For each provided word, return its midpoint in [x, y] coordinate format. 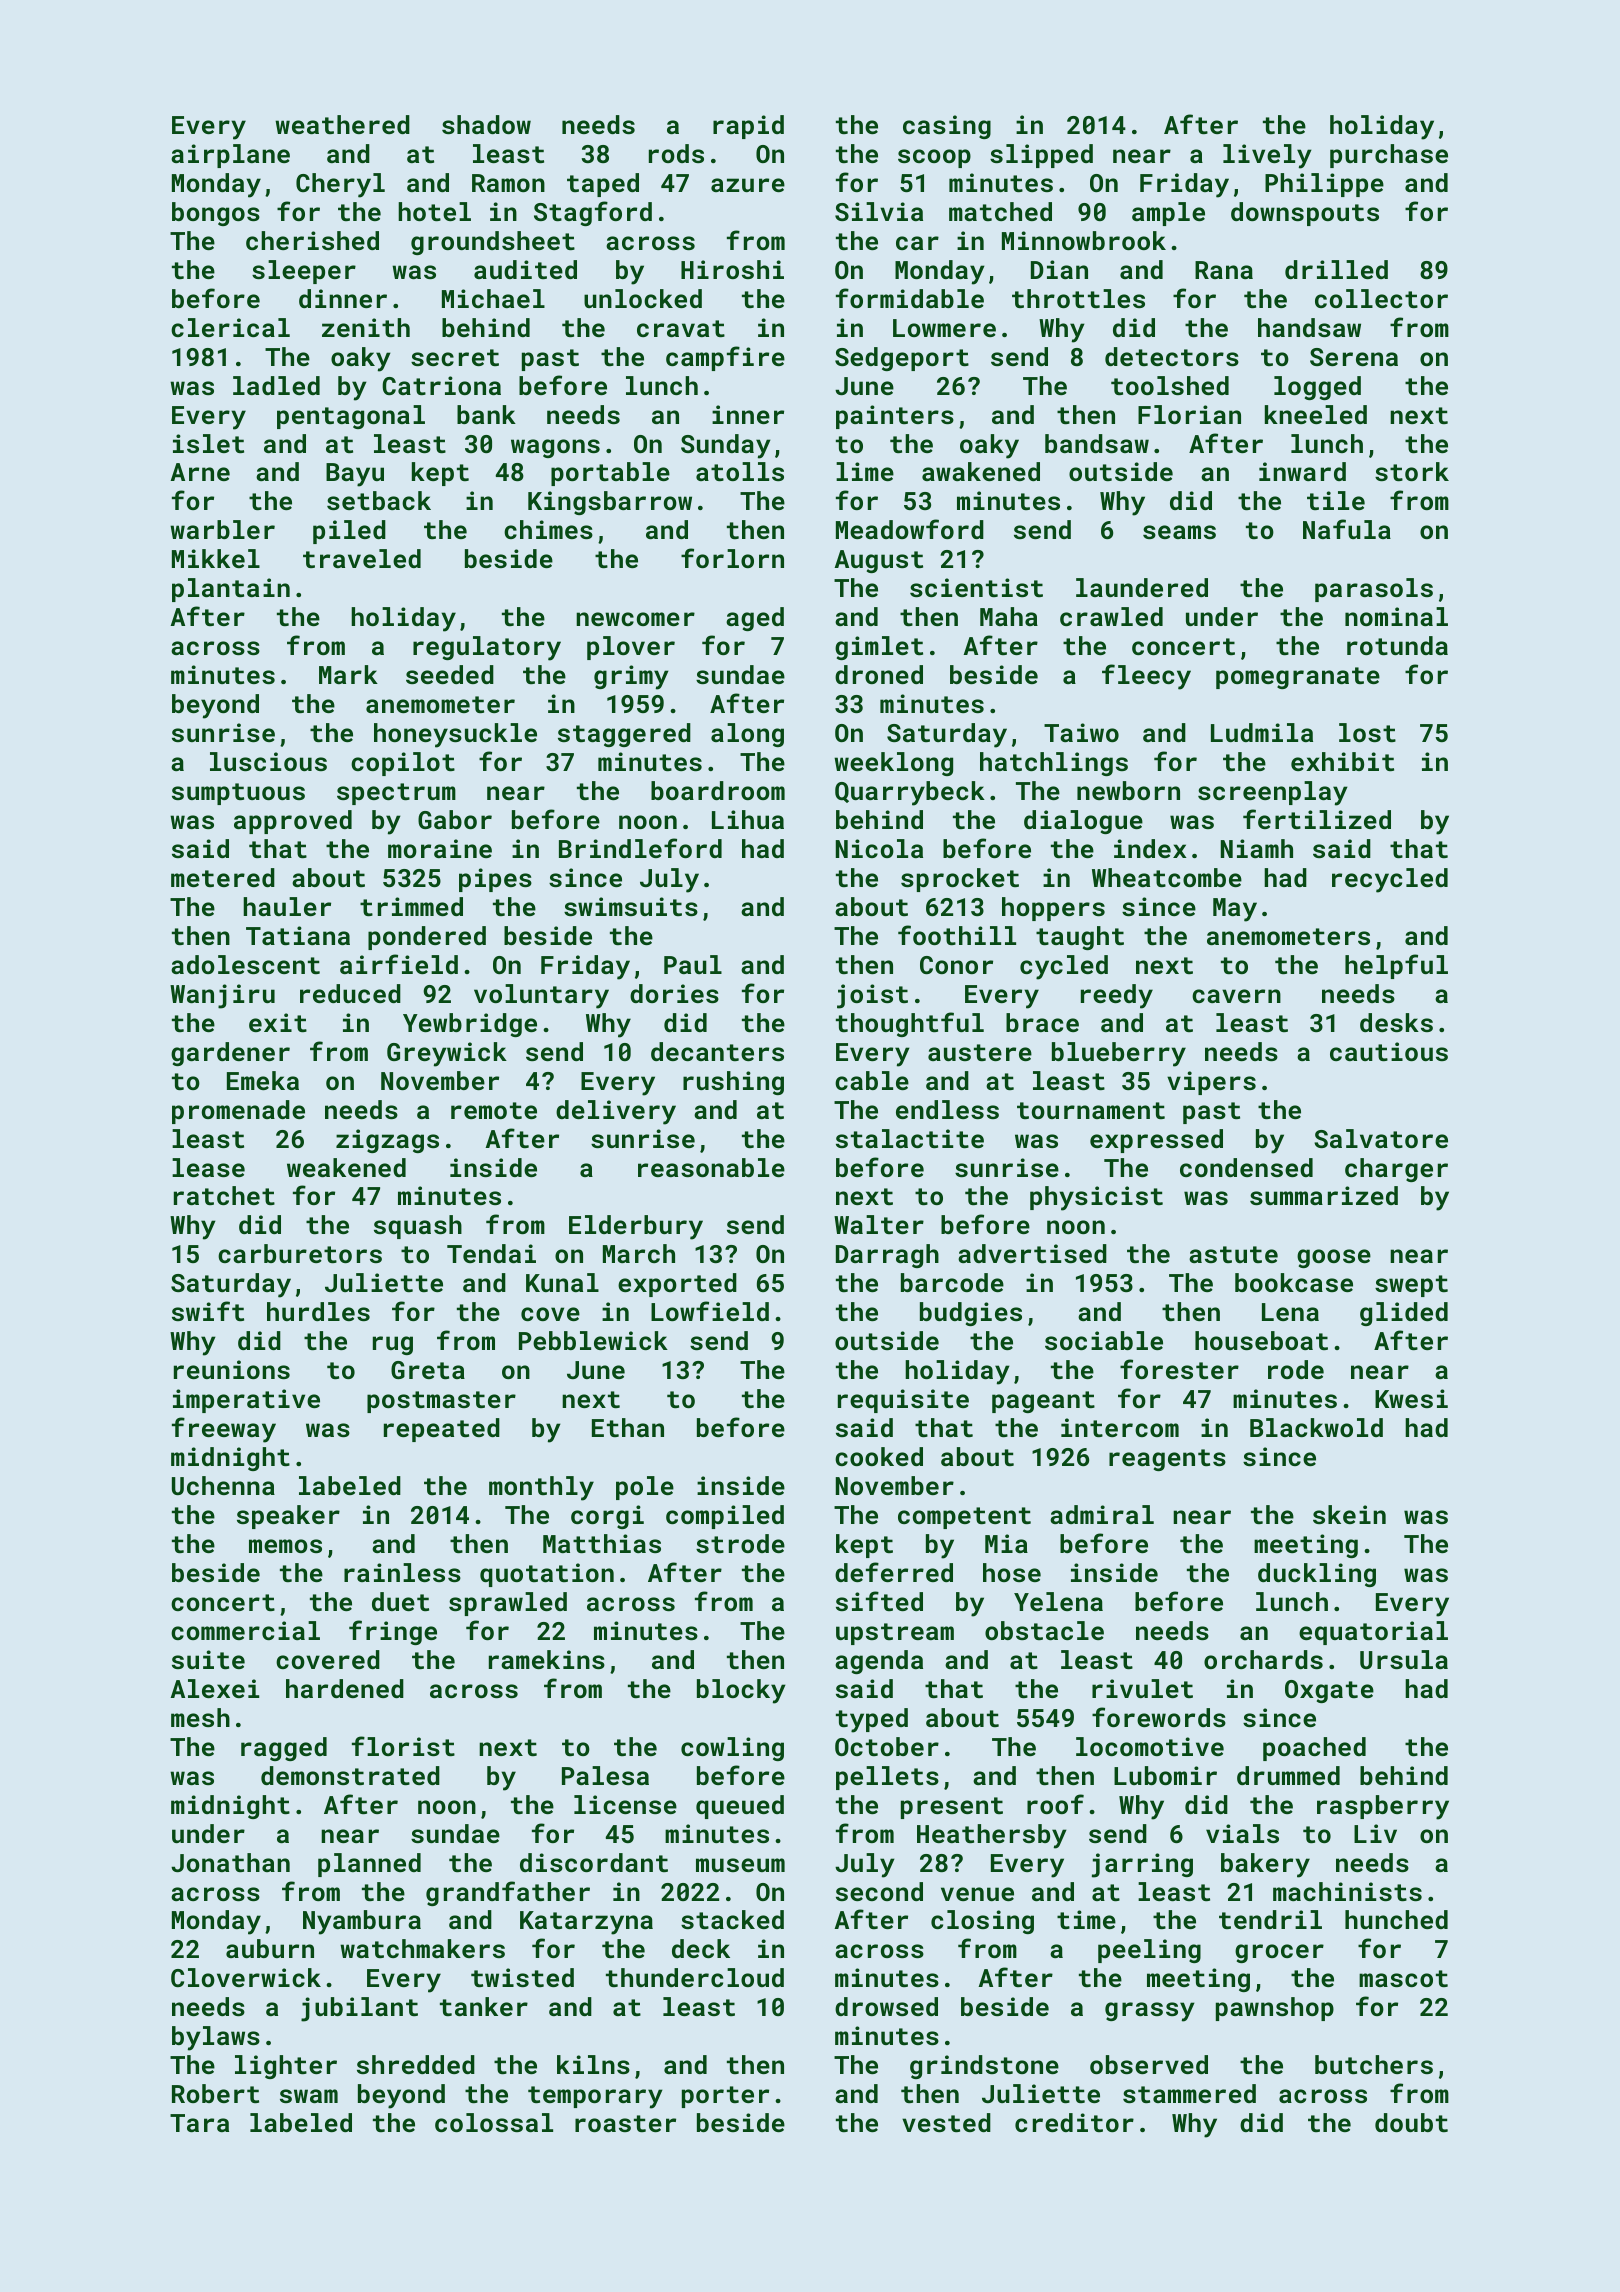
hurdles [318, 1311]
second [879, 1891]
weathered [342, 124]
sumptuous [238, 794]
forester [1179, 1369]
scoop [934, 158]
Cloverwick [246, 1977]
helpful [1396, 966]
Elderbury [636, 1227]
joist [872, 996]
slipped [1041, 156]
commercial [245, 1630]
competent [964, 1518]
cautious [1389, 1051]
